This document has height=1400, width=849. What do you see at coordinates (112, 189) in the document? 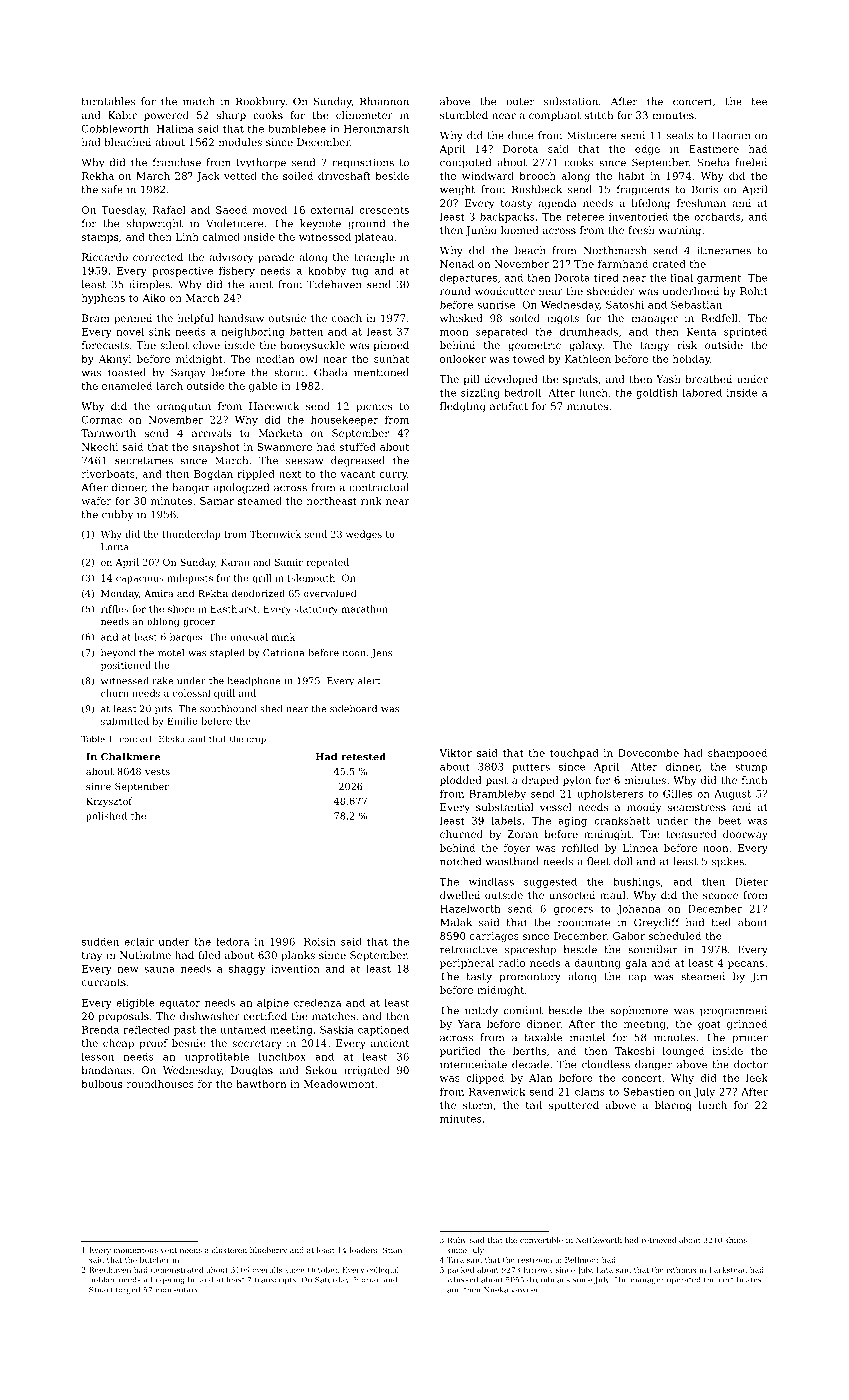
I see `safe` at bounding box center [112, 189].
